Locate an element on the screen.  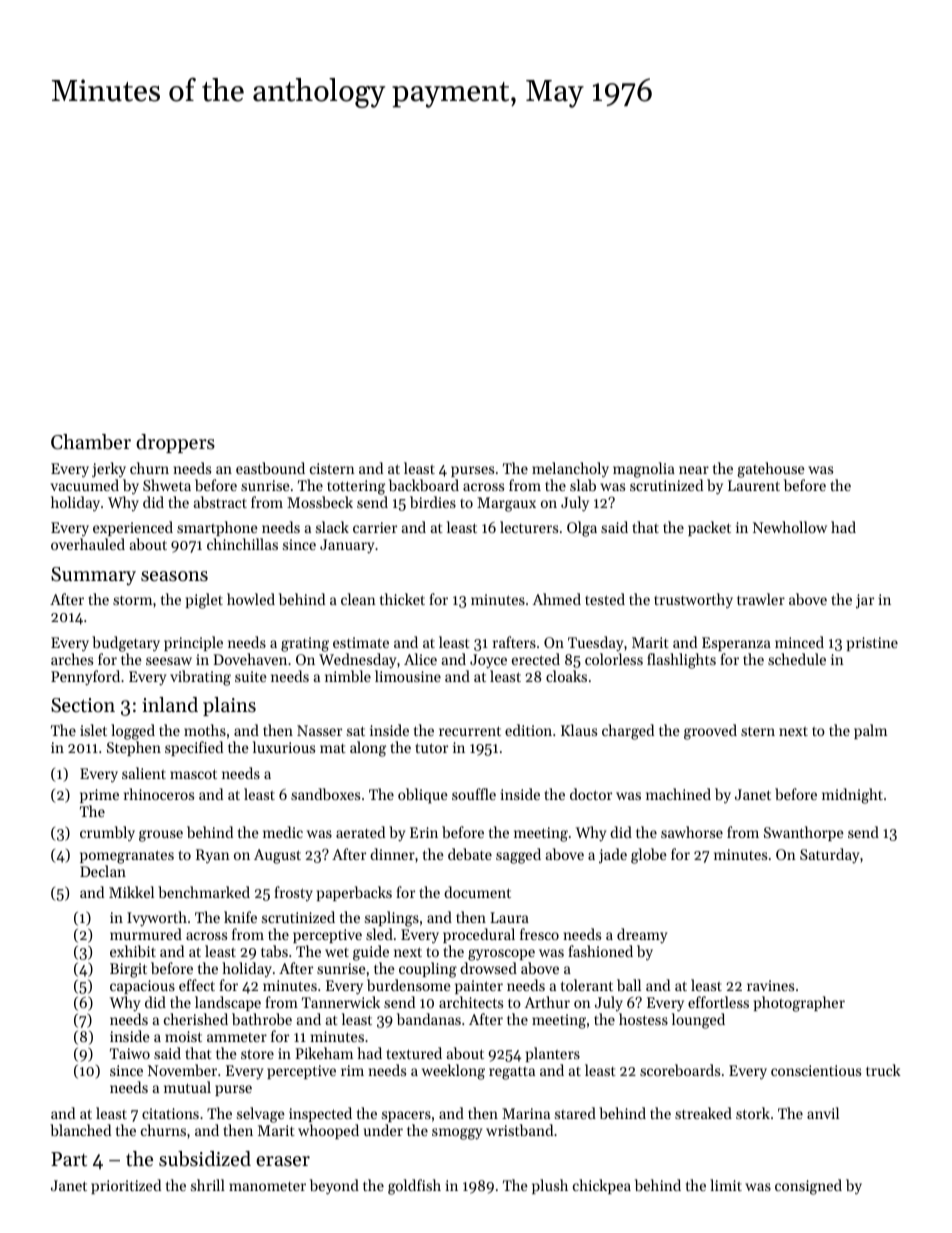
spacers is located at coordinates (406, 1116).
